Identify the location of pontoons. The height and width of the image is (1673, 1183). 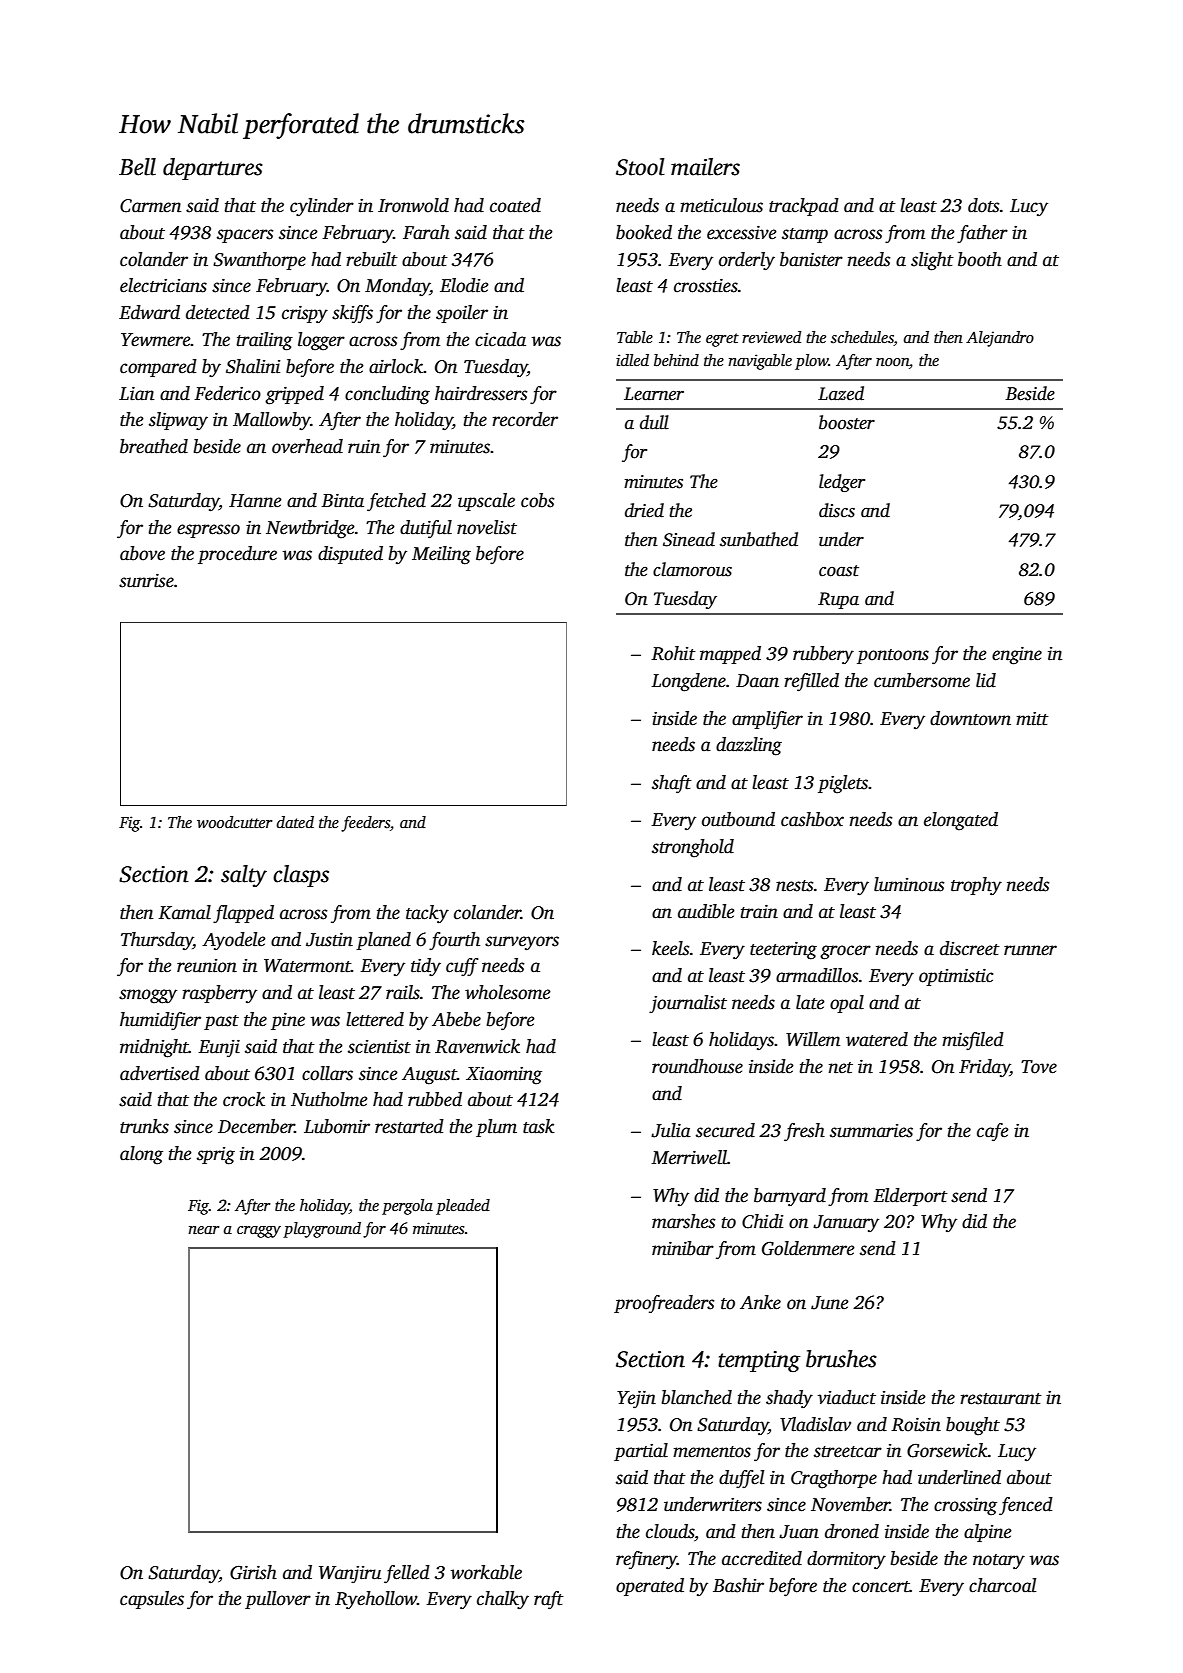
(893, 656).
